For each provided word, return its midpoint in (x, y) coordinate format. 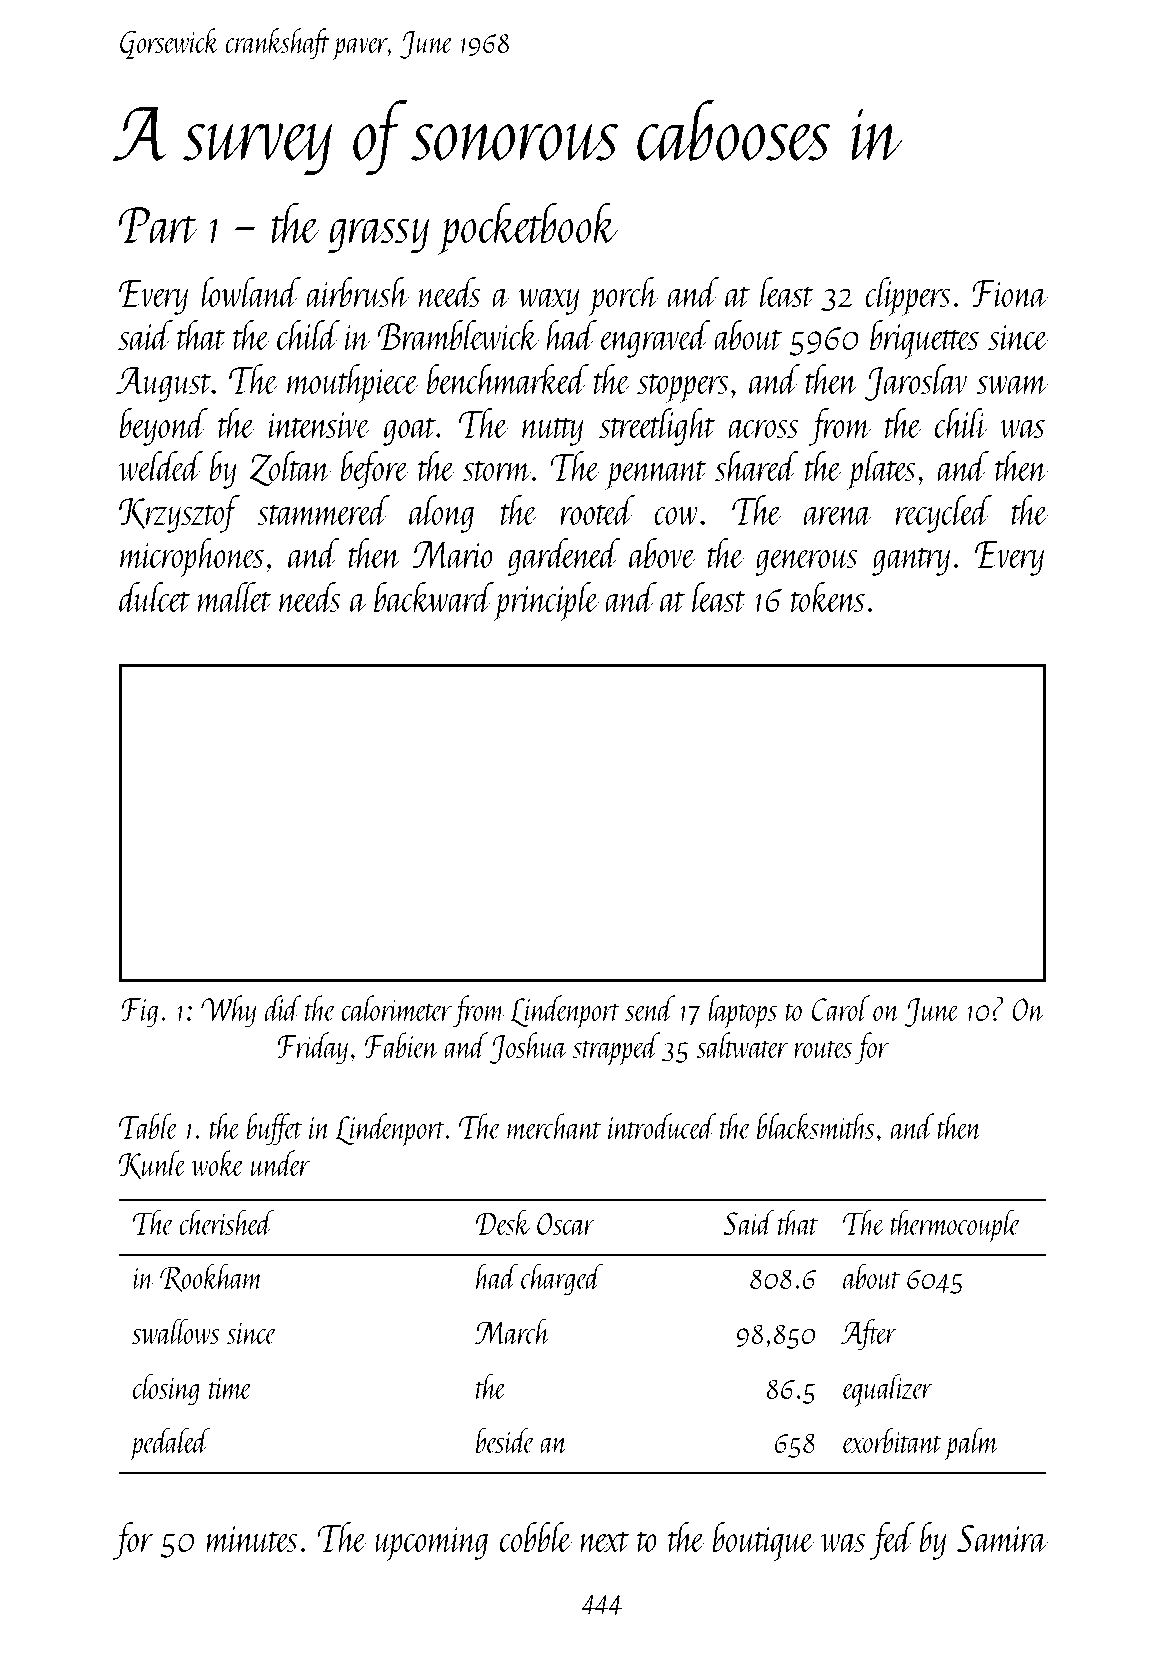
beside (505, 1440)
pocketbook (527, 228)
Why (228, 1011)
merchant (554, 1126)
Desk (503, 1222)
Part (157, 225)
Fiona (1010, 294)
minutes (252, 1539)
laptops (743, 1012)
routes (823, 1049)
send (650, 1008)
